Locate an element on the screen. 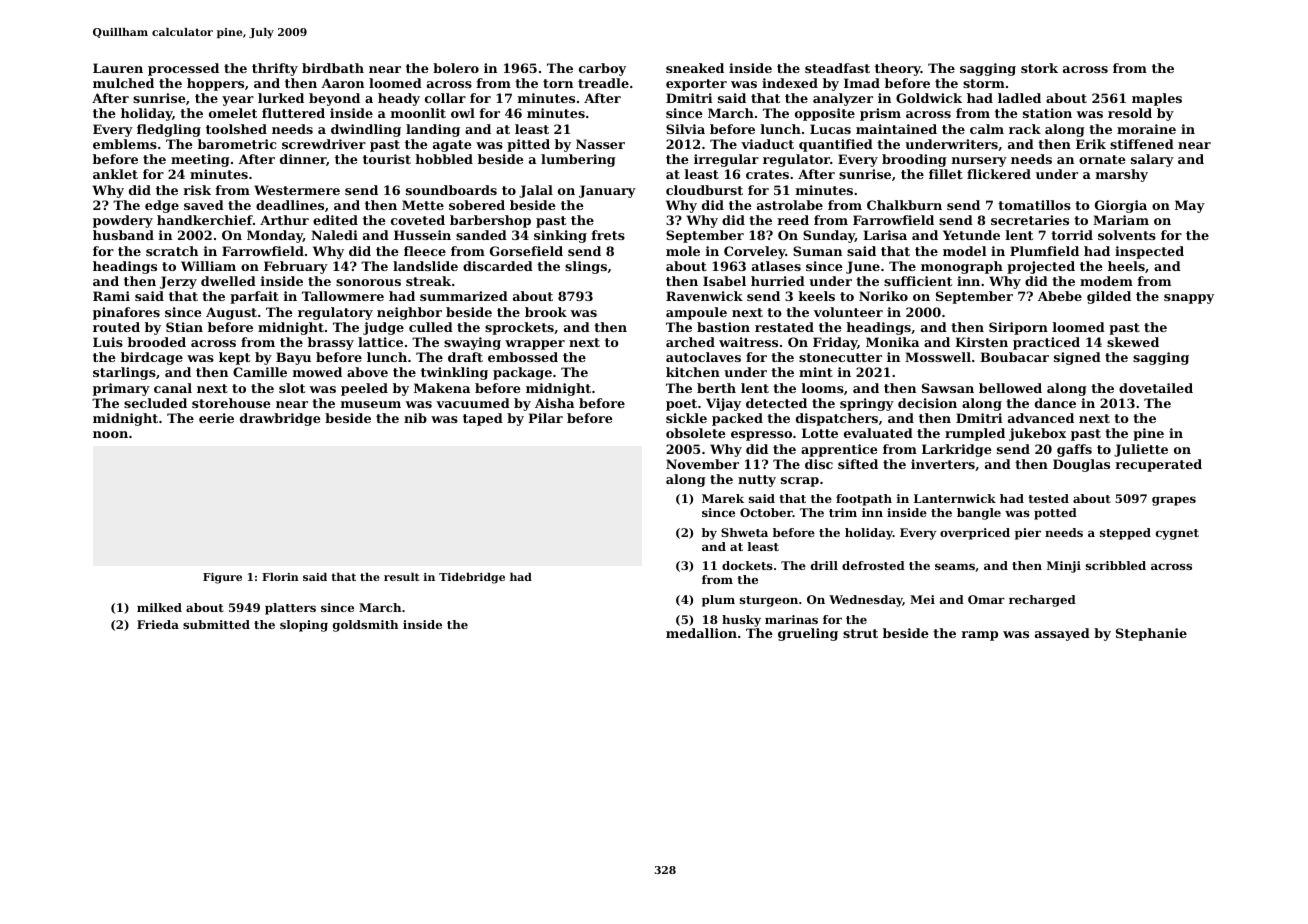  fluttered is located at coordinates (293, 113).
